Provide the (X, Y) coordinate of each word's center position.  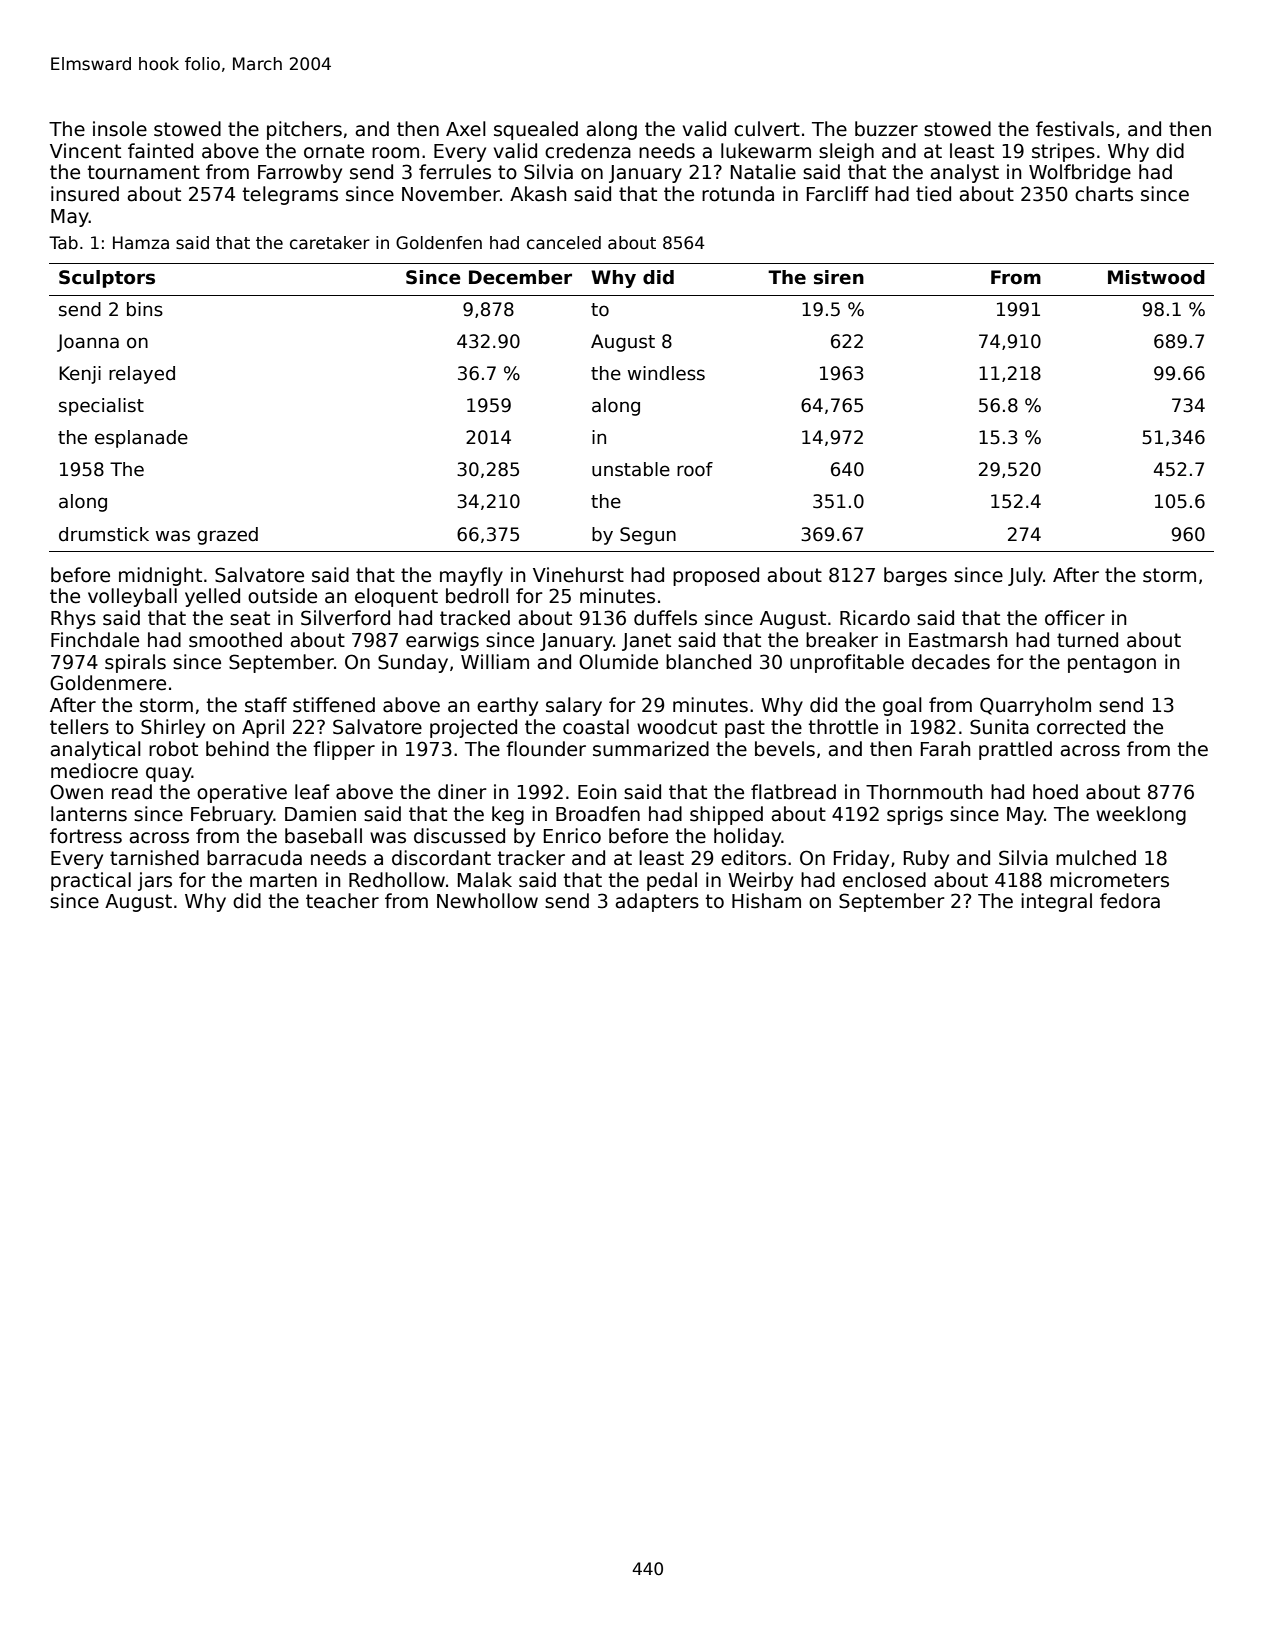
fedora (1130, 901)
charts (1104, 194)
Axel (466, 129)
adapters (657, 902)
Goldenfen (439, 243)
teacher (342, 901)
